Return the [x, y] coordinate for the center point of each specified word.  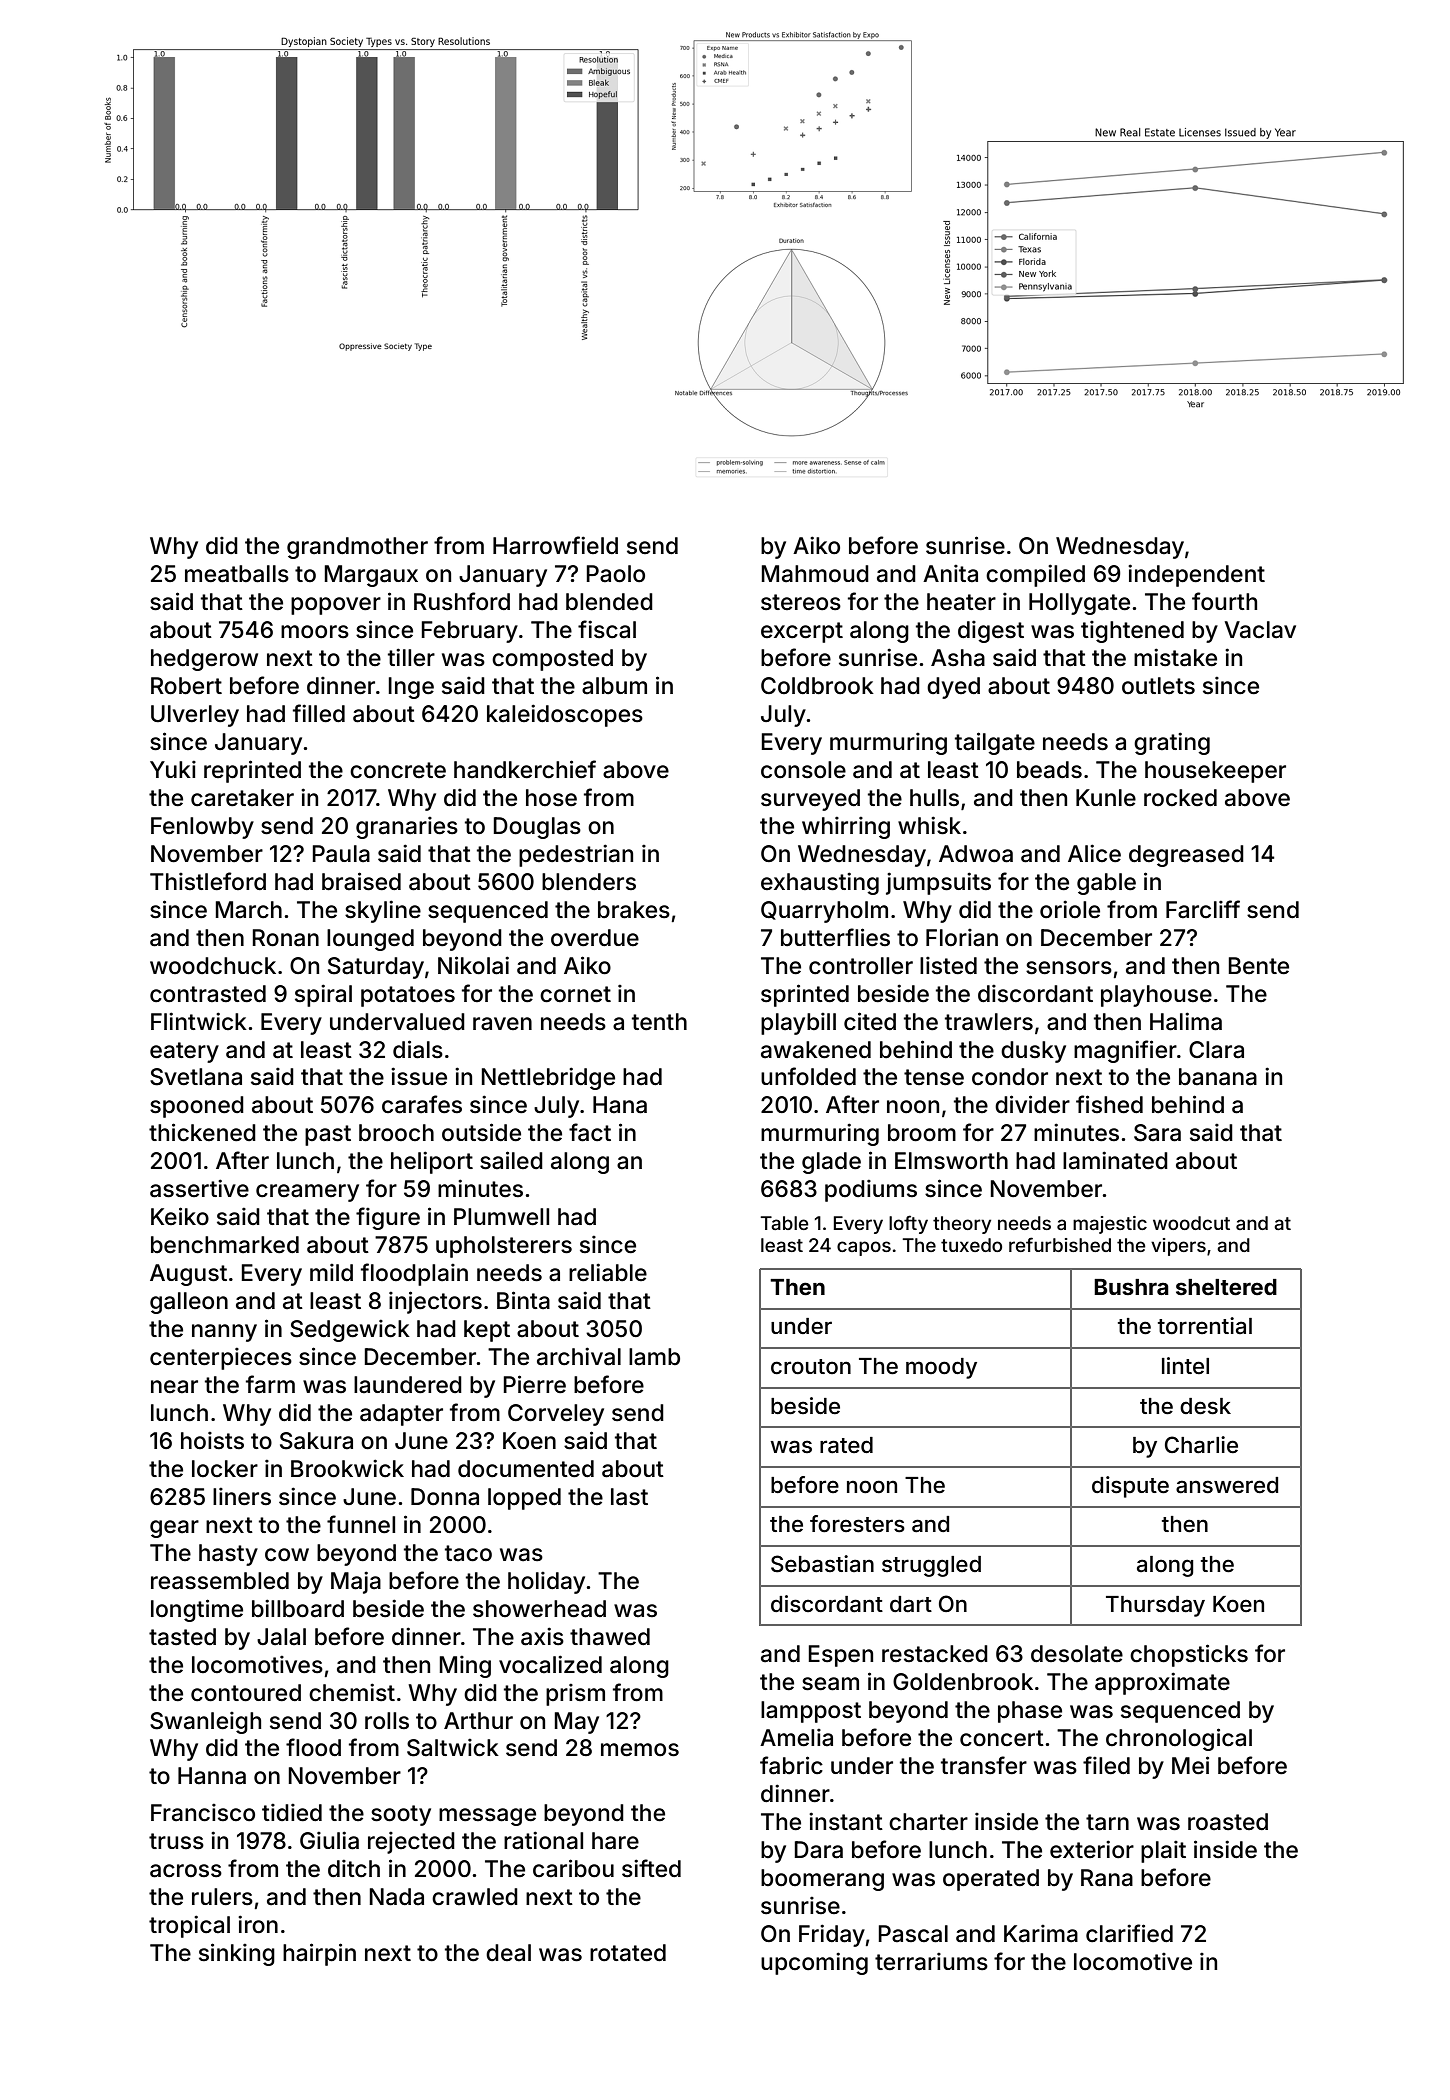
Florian [962, 937]
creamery [307, 1193]
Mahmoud [815, 574]
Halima [1186, 1021]
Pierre [535, 1384]
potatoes [408, 996]
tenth [659, 1022]
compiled [1035, 575]
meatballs [237, 574]
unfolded [808, 1076]
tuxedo [971, 1245]
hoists [212, 1440]
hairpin [319, 1954]
